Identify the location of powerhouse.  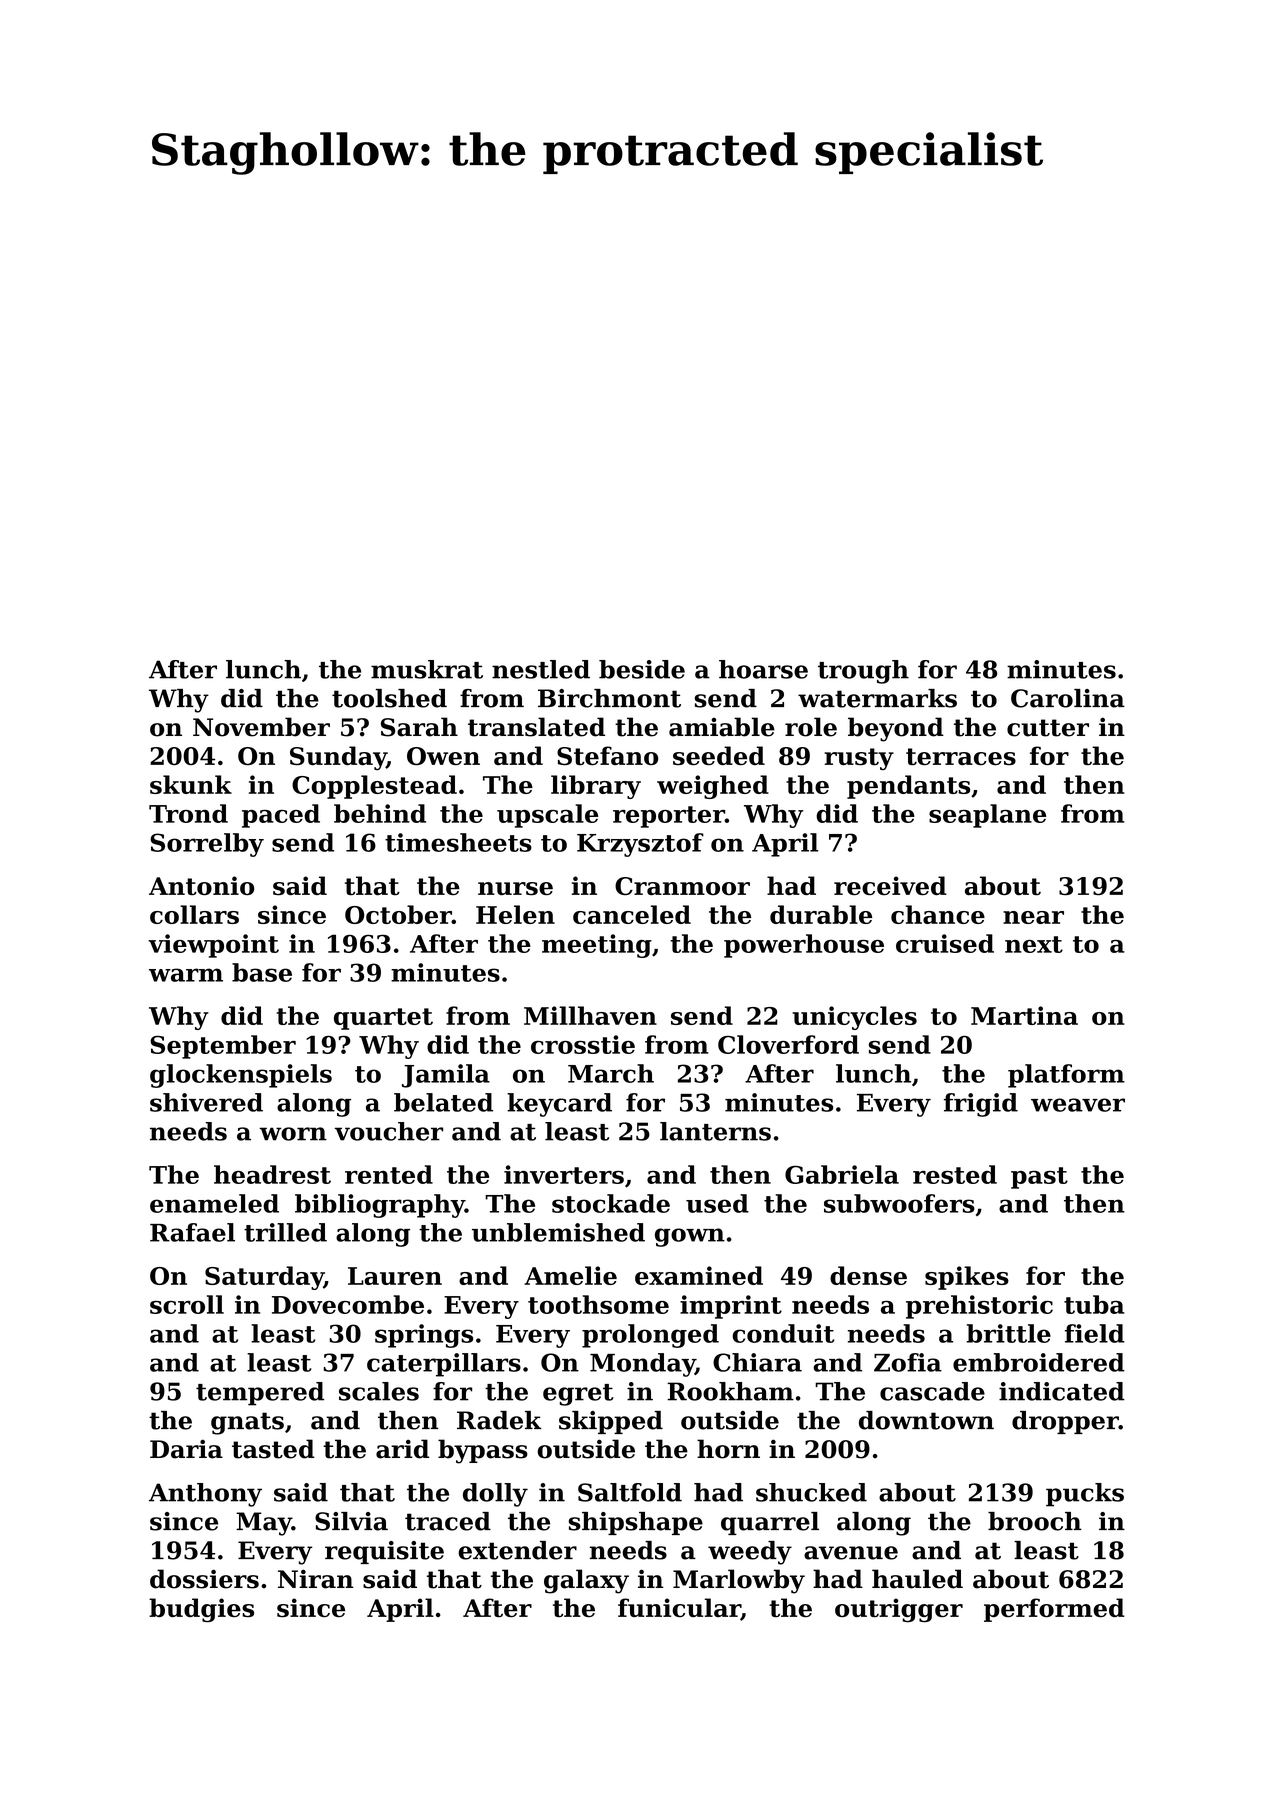
(804, 946).
